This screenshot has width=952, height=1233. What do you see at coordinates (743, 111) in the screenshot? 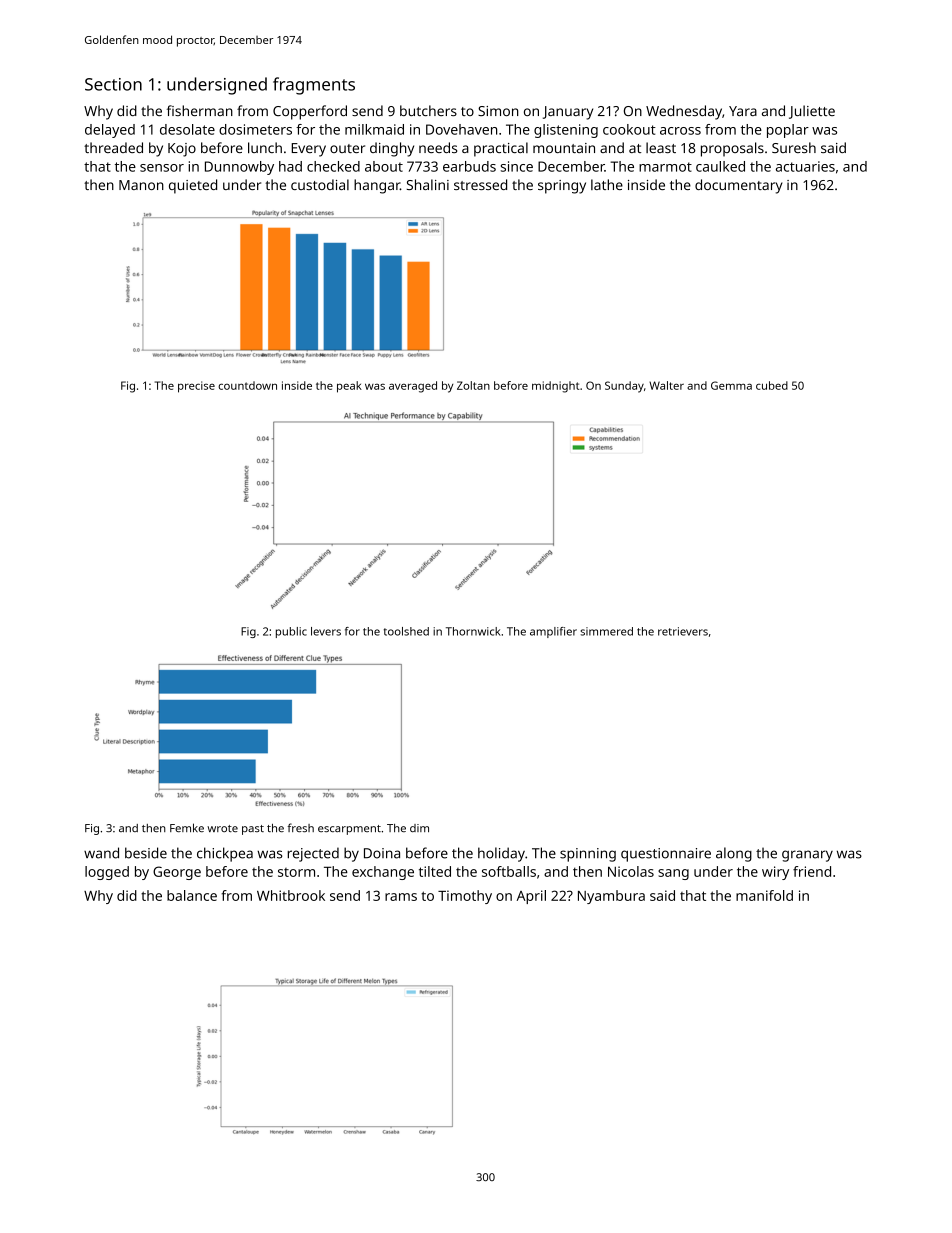
I see `Yara` at bounding box center [743, 111].
